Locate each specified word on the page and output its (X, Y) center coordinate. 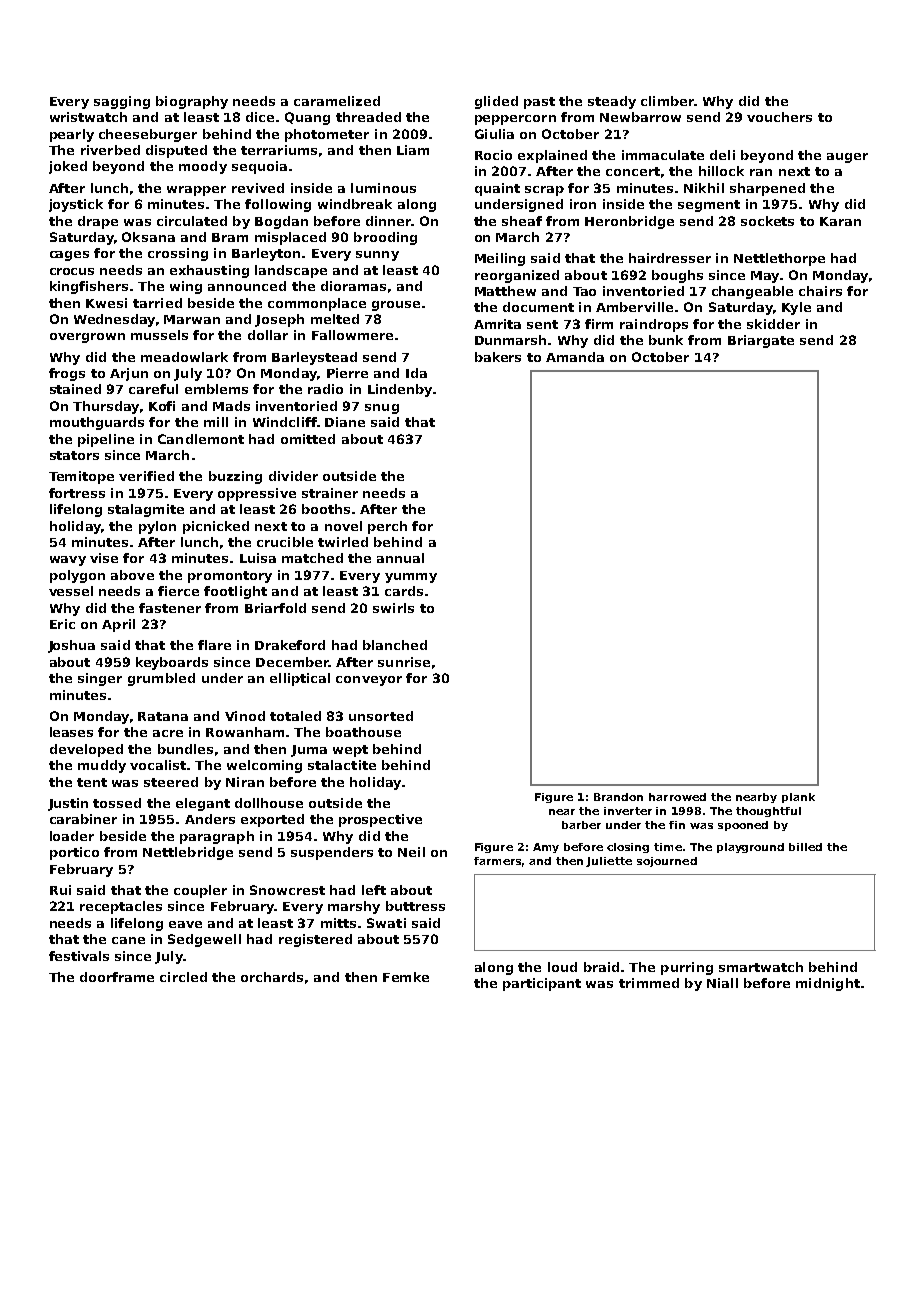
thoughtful (768, 812)
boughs (677, 276)
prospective (380, 820)
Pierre (347, 373)
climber (667, 101)
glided (496, 102)
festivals (79, 956)
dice (260, 117)
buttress (415, 906)
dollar (268, 335)
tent (92, 782)
